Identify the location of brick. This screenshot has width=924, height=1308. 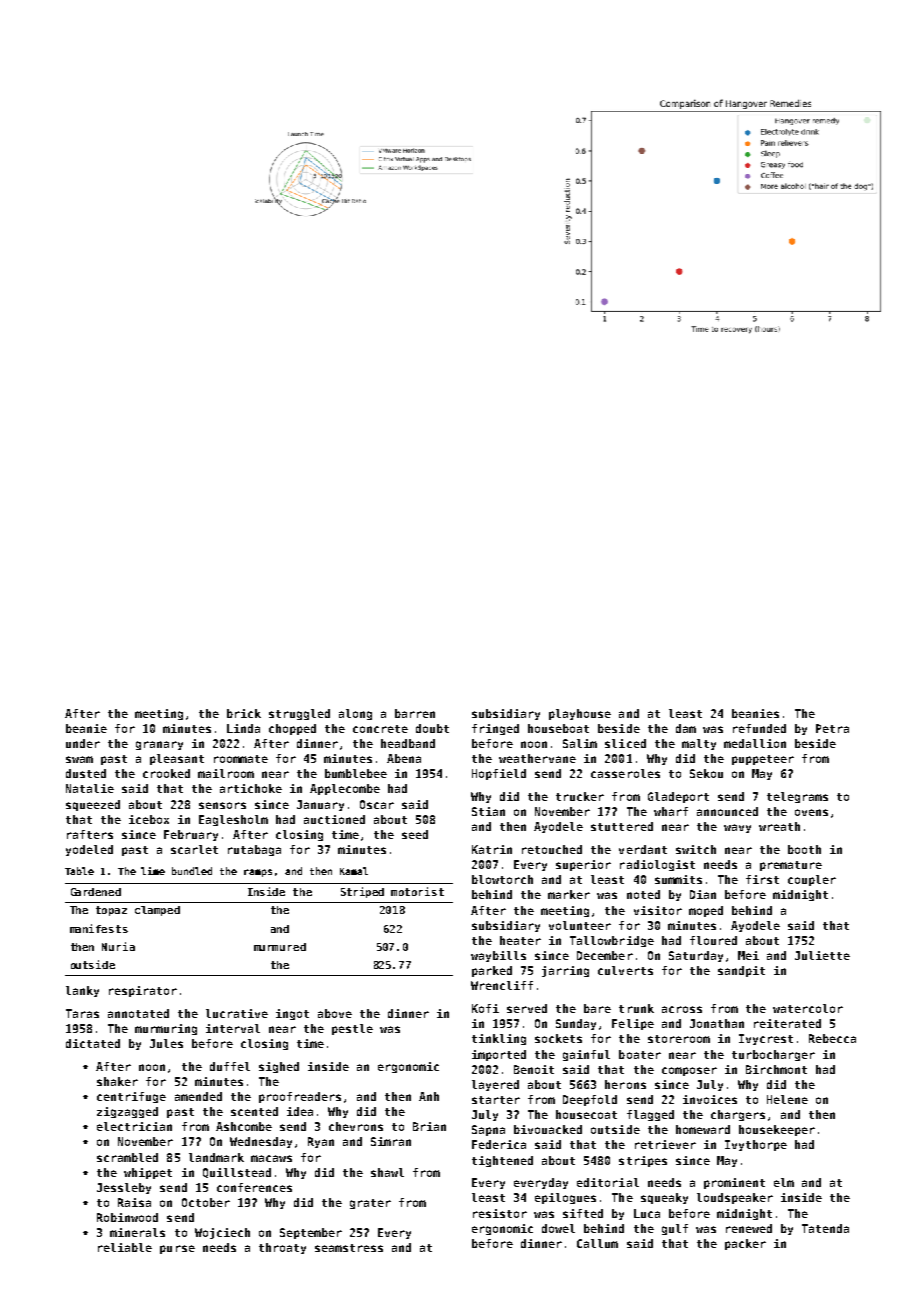
(244, 713).
